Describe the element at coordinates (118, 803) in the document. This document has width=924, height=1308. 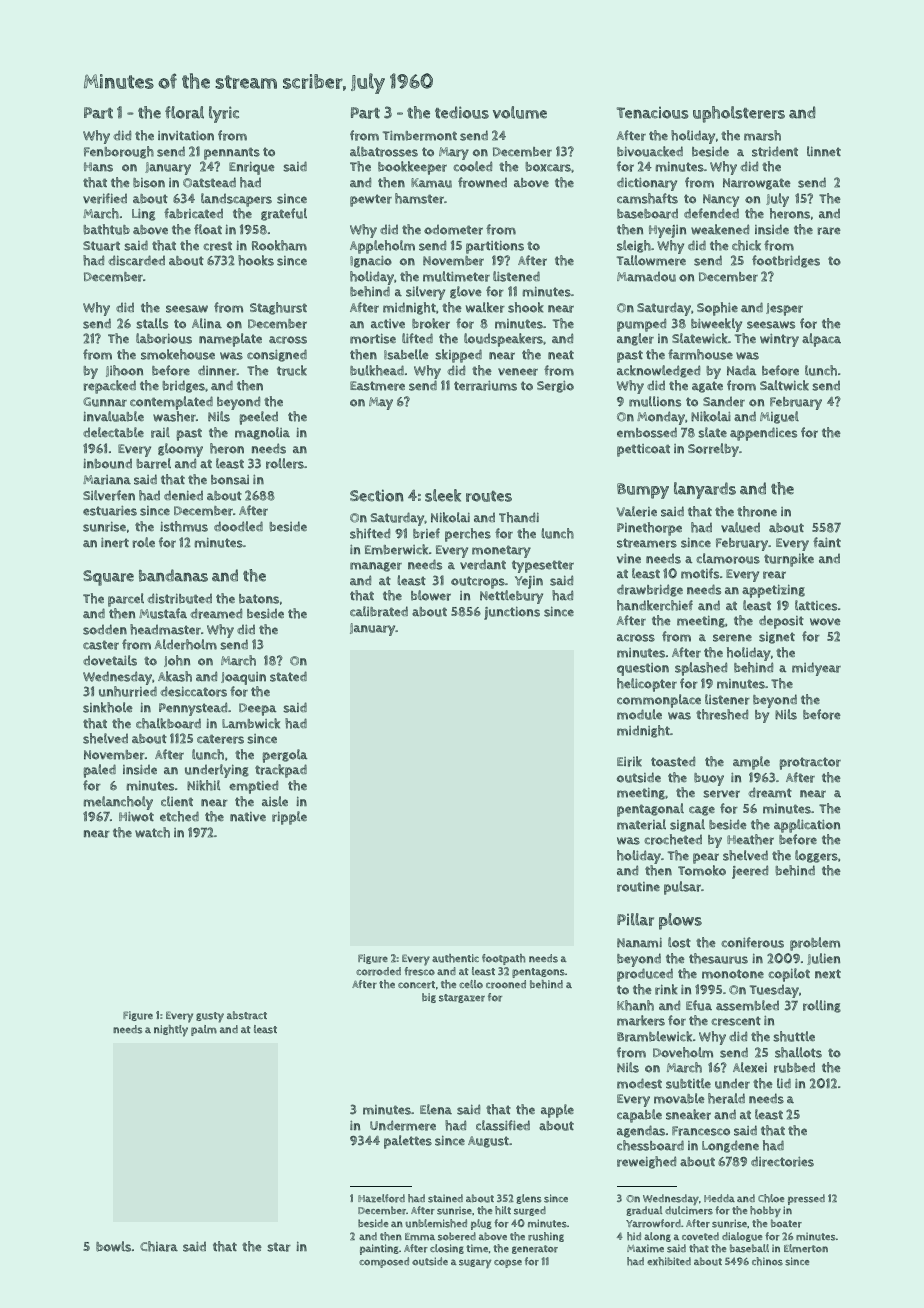
I see `melancholy` at that location.
